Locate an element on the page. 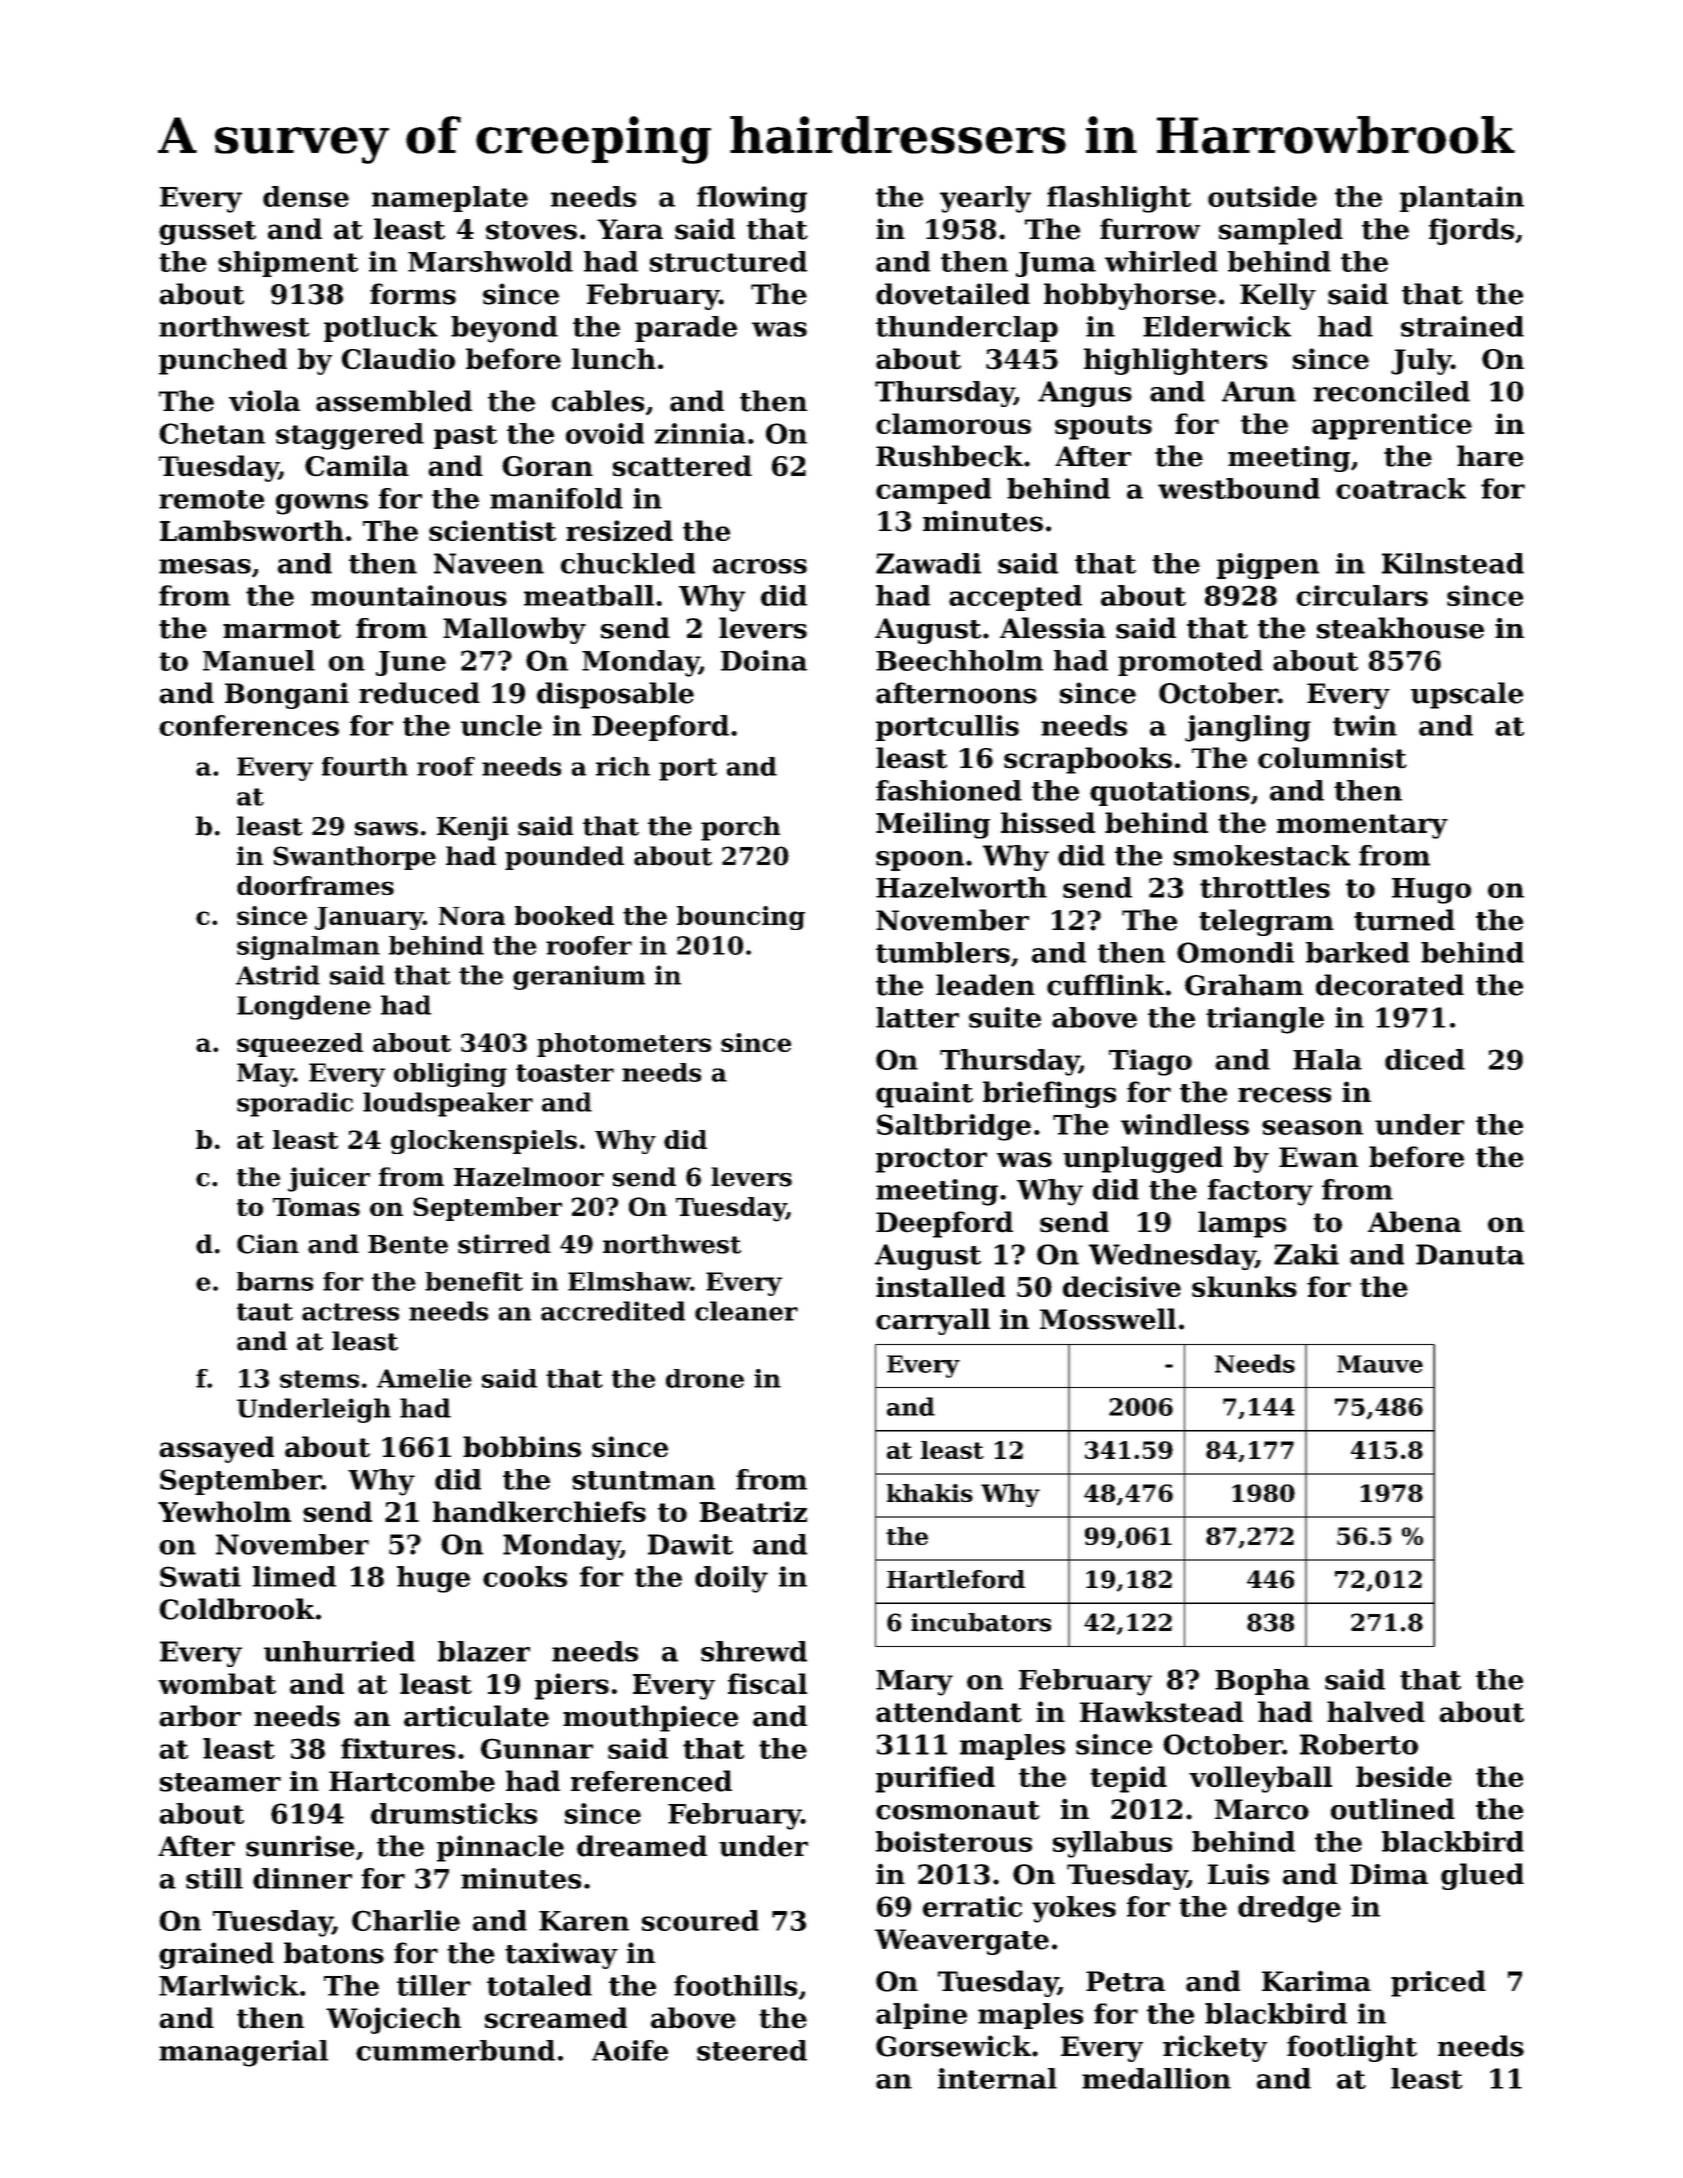 Image resolution: width=1683 pixels, height=2178 pixels. khakis is located at coordinates (930, 1493).
